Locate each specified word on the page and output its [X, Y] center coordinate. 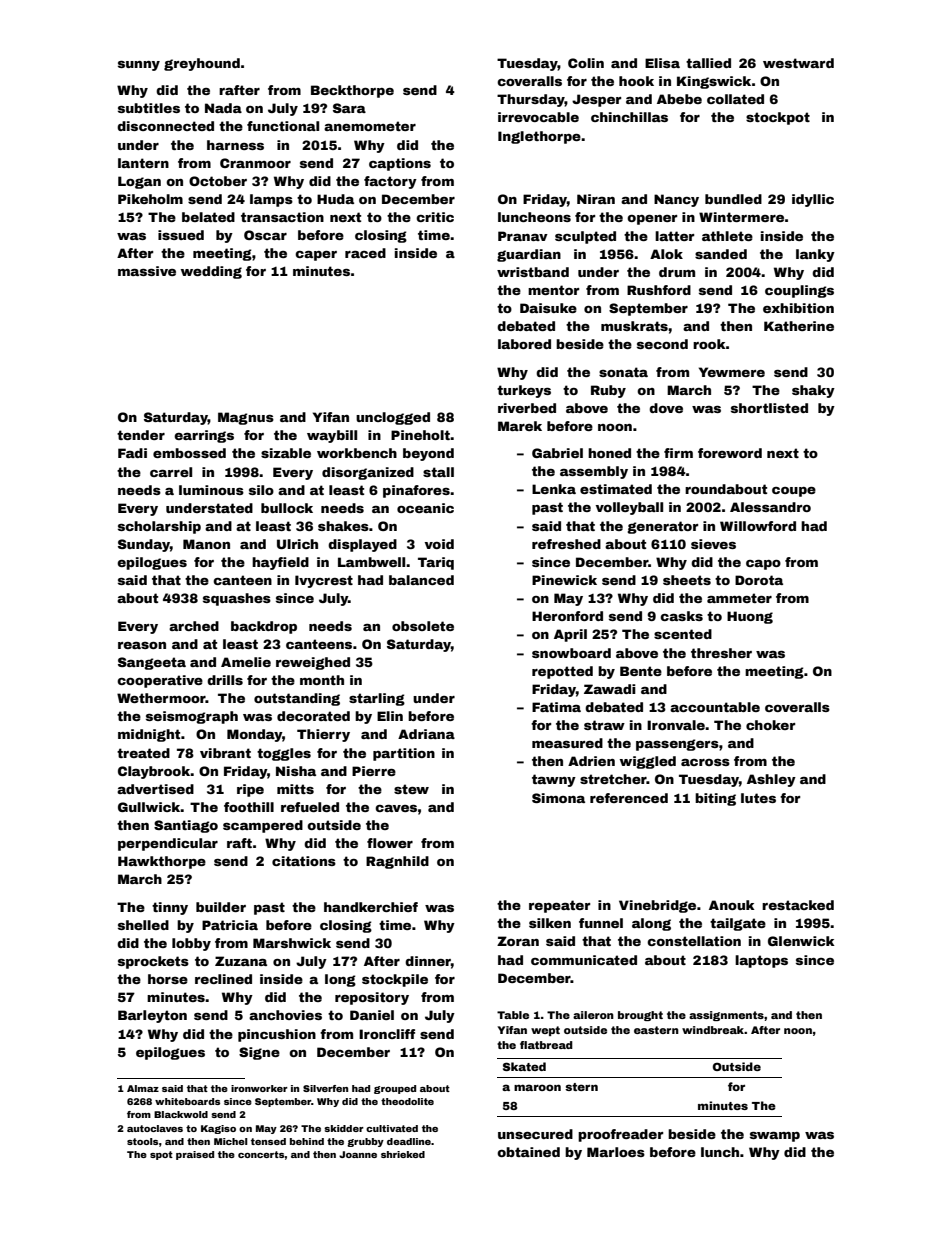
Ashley [771, 780]
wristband [533, 272]
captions [400, 164]
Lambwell [371, 562]
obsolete [423, 626]
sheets [687, 580]
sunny [139, 66]
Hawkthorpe [162, 862]
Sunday [144, 545]
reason [142, 645]
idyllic [813, 200]
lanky [815, 255]
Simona [558, 798]
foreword [730, 453]
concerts [261, 1154]
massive [147, 271]
